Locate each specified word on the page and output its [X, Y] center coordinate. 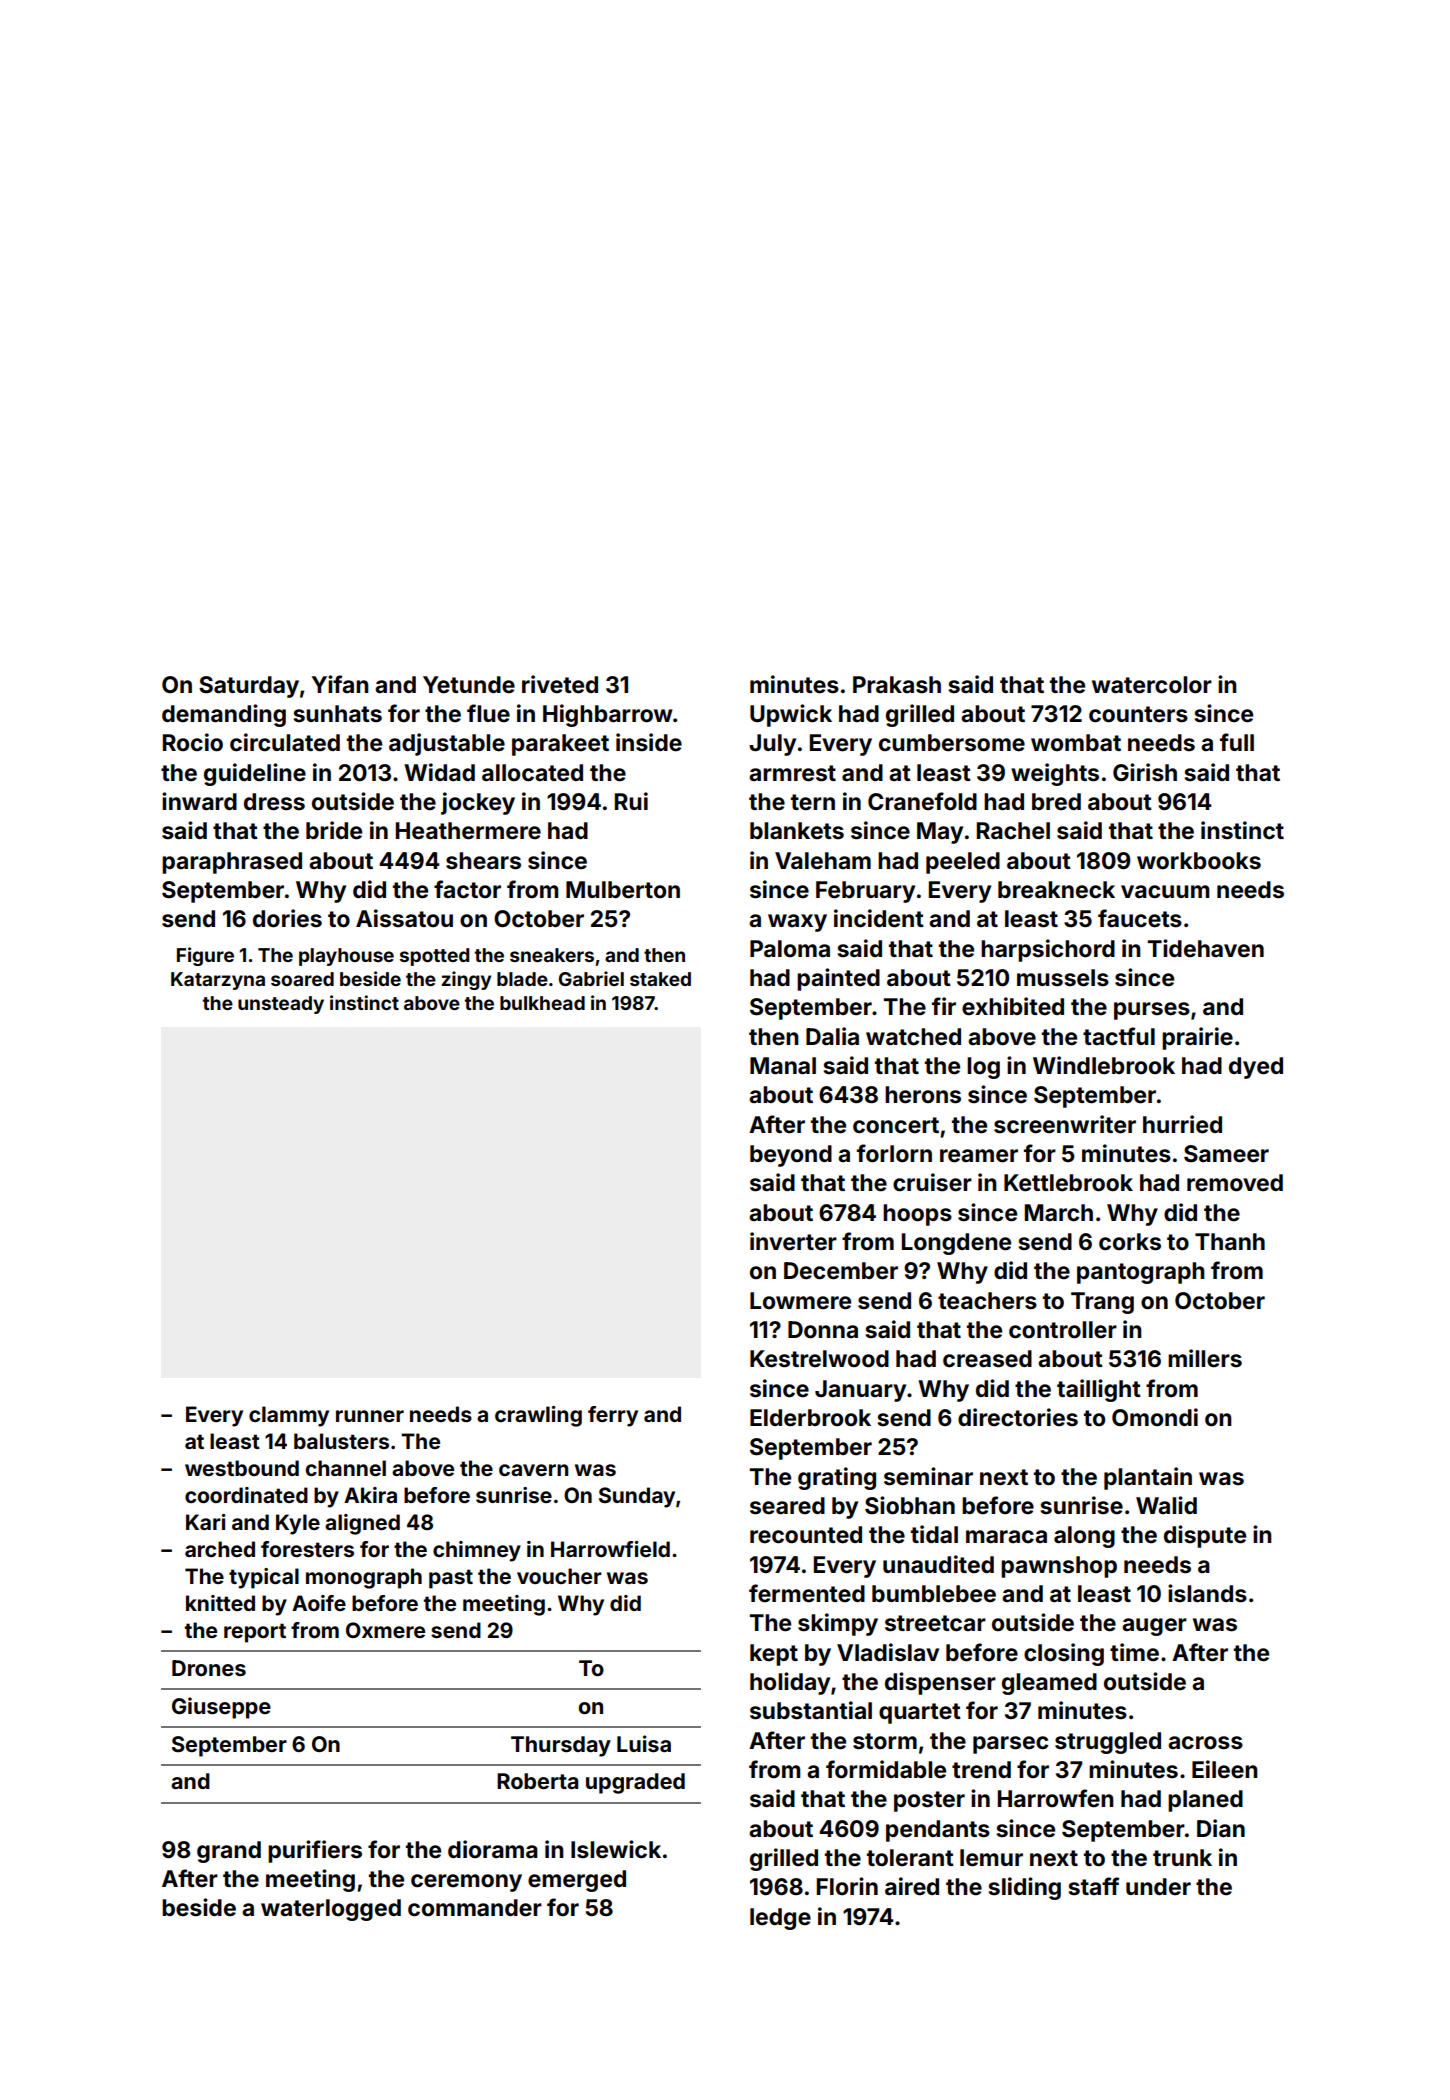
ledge [780, 1919]
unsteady [281, 1005]
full [1237, 742]
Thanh [1230, 1241]
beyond [791, 1156]
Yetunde [469, 685]
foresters [307, 1549]
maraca [1006, 1537]
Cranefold [922, 801]
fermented [807, 1593]
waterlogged [331, 1910]
